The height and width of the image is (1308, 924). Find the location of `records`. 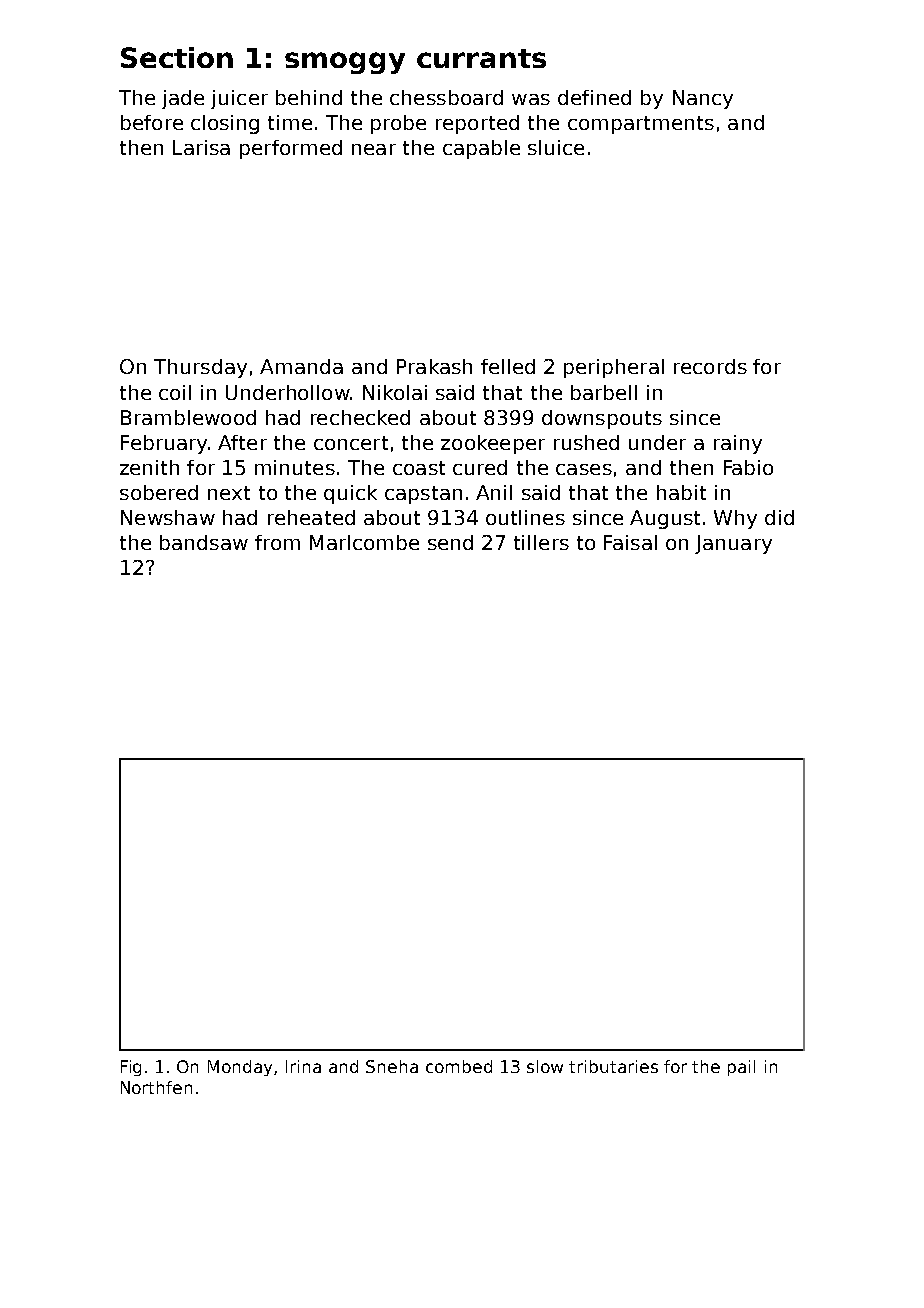

records is located at coordinates (710, 366).
